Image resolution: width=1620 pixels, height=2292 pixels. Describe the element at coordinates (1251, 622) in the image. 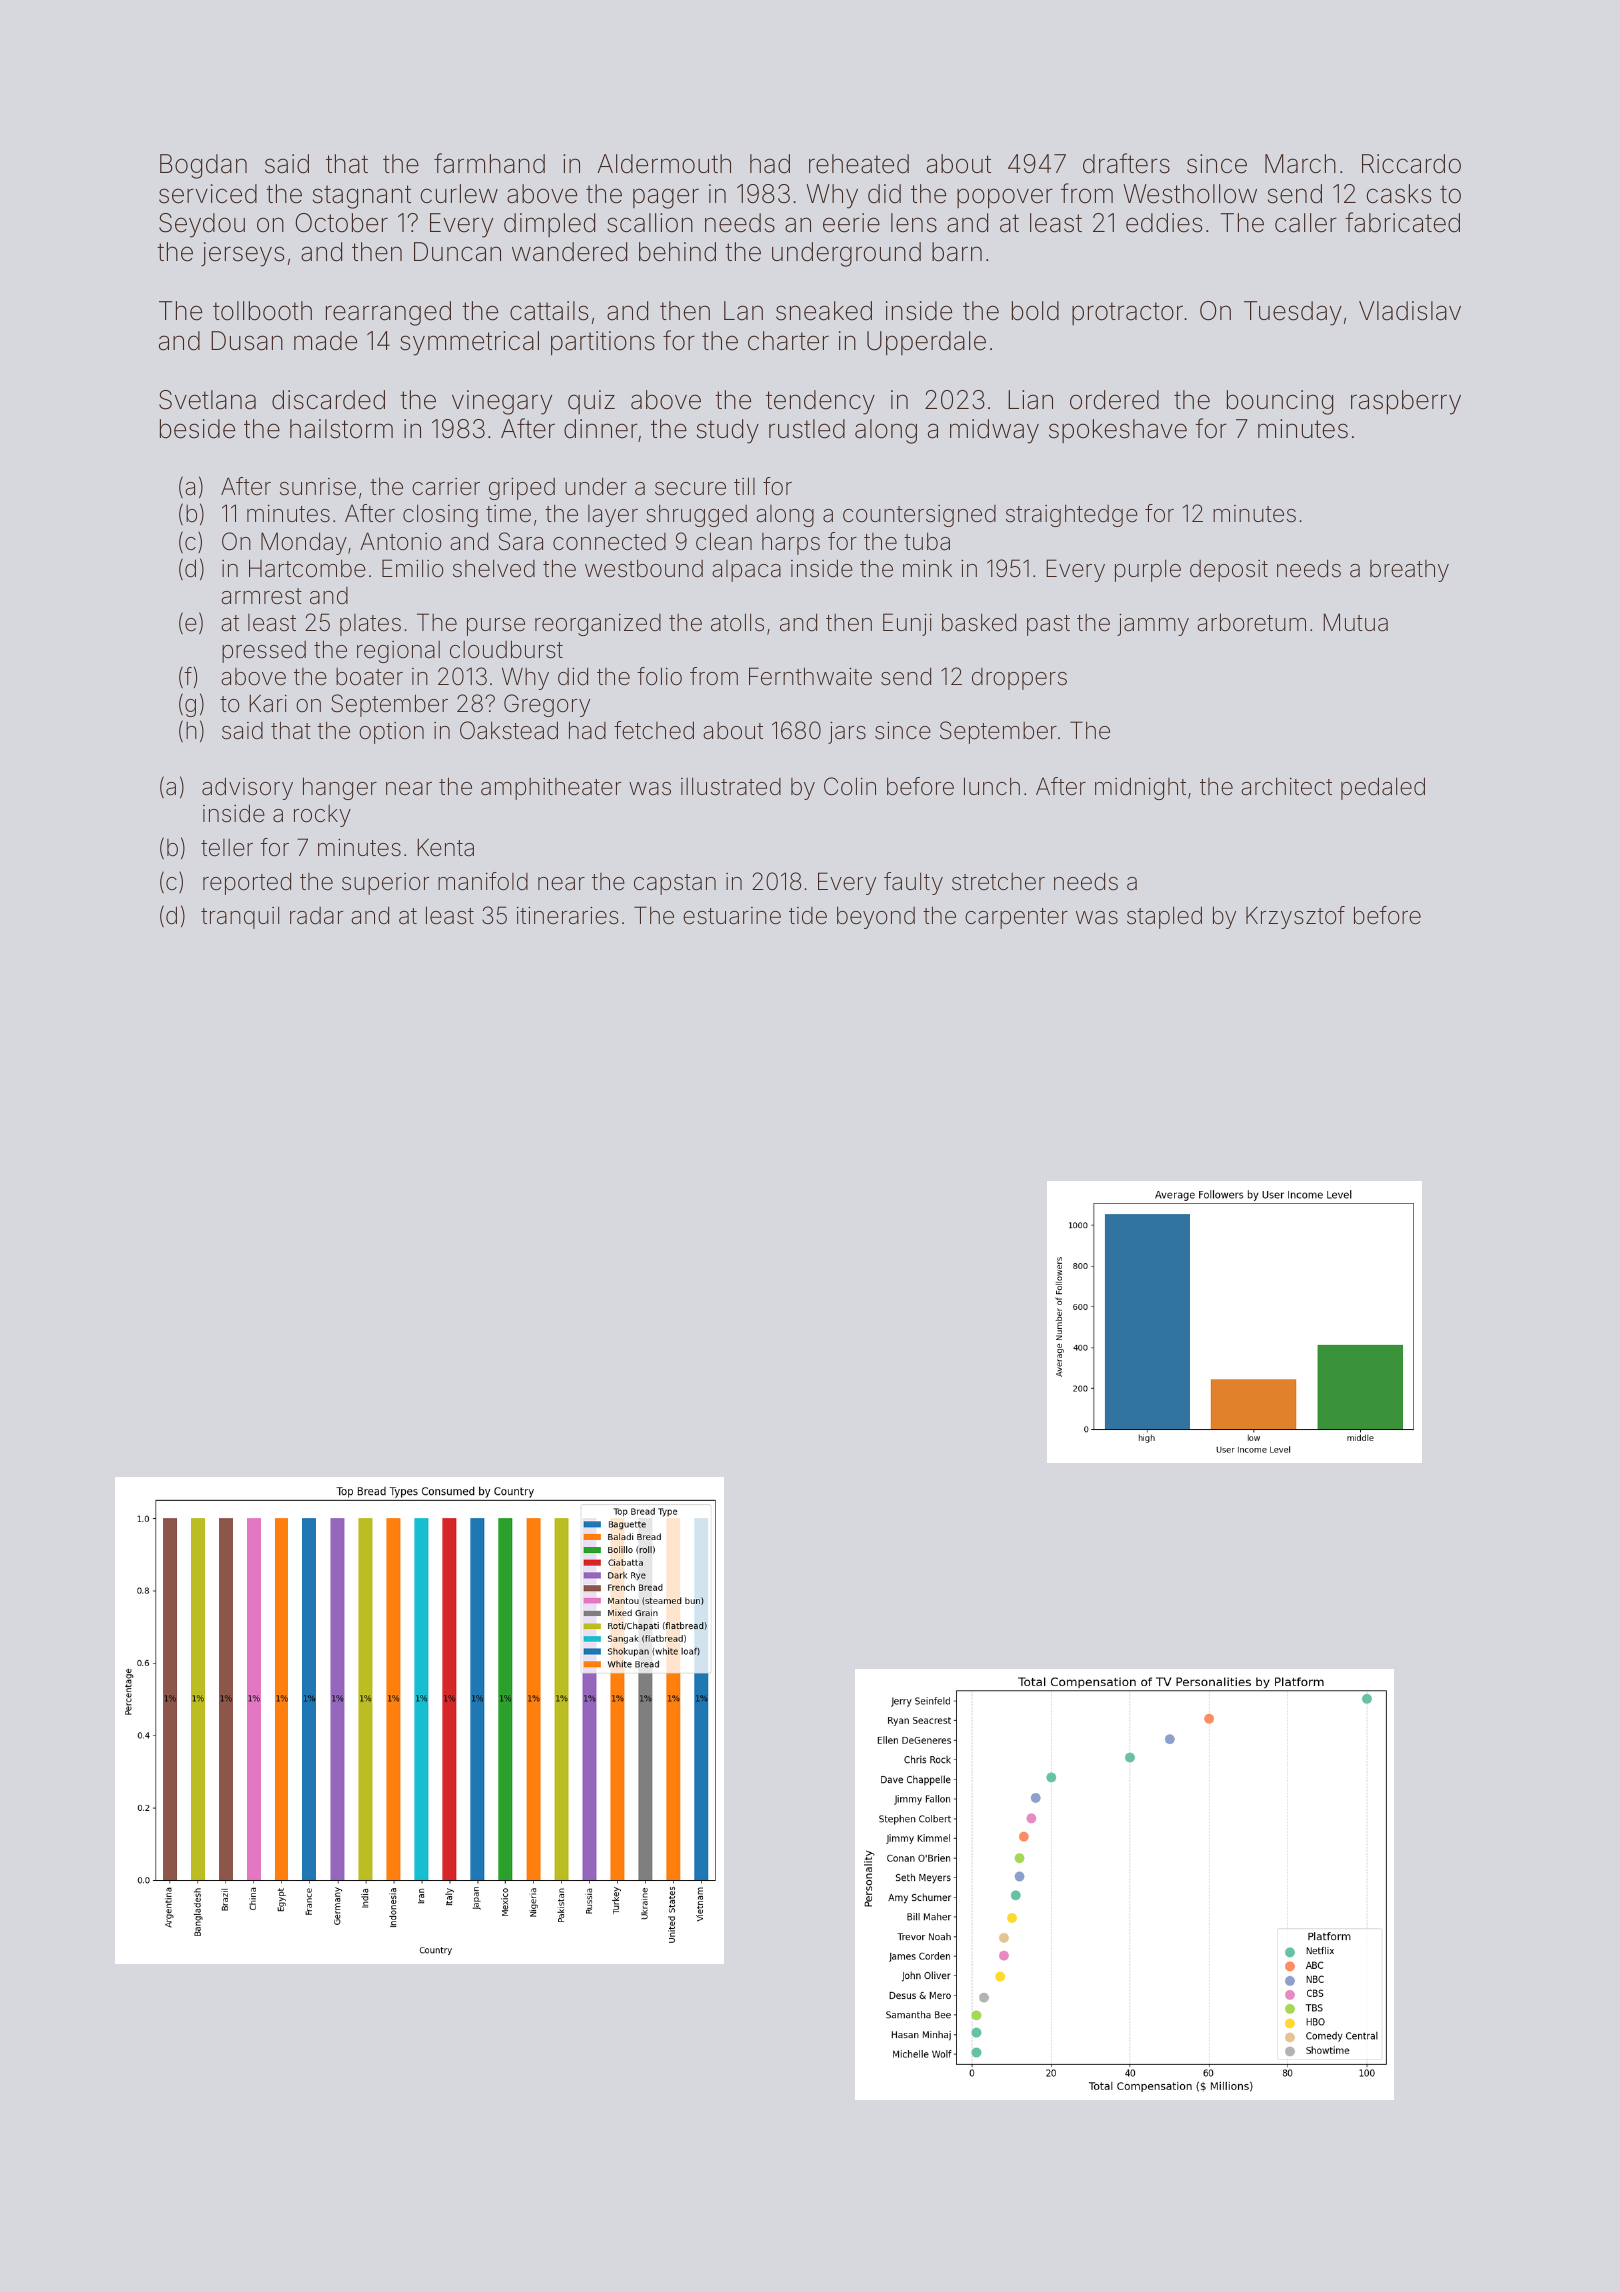

I see `arboretum` at that location.
